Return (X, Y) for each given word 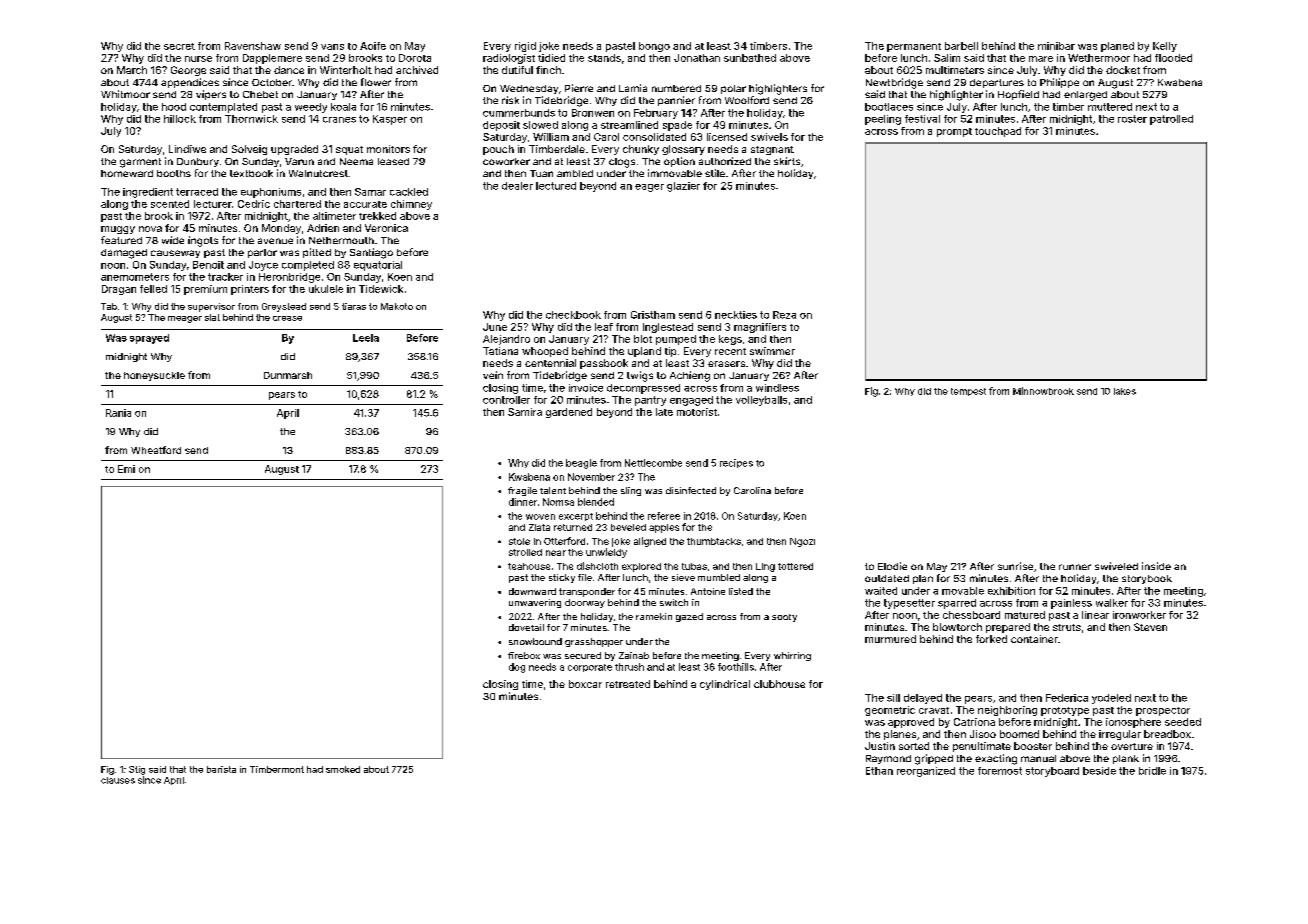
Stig (137, 770)
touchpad (998, 132)
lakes (1125, 391)
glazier (683, 187)
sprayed (149, 339)
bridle (1152, 771)
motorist (697, 412)
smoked (343, 769)
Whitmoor (125, 94)
